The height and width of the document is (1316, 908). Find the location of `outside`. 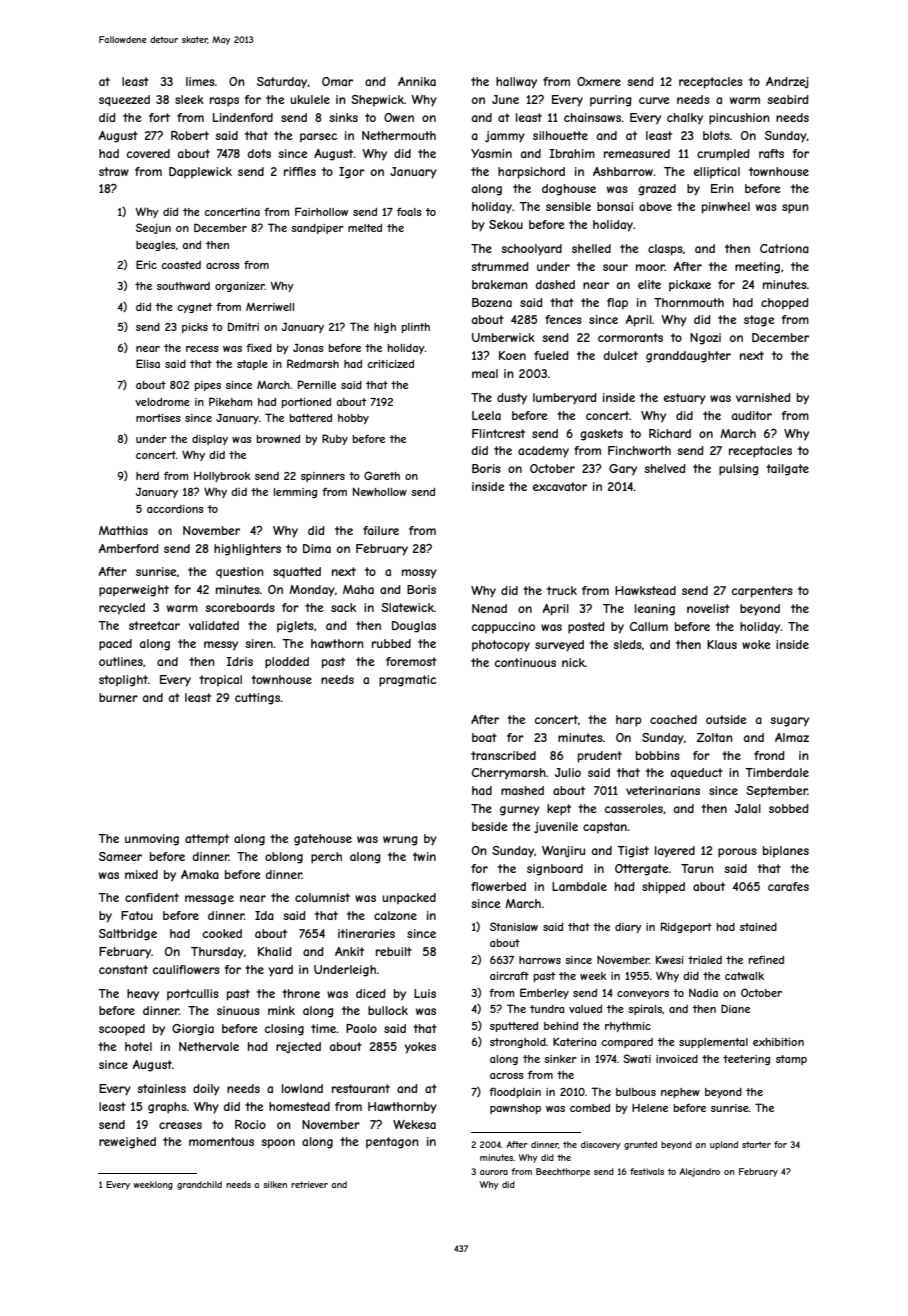

outside is located at coordinates (726, 719).
